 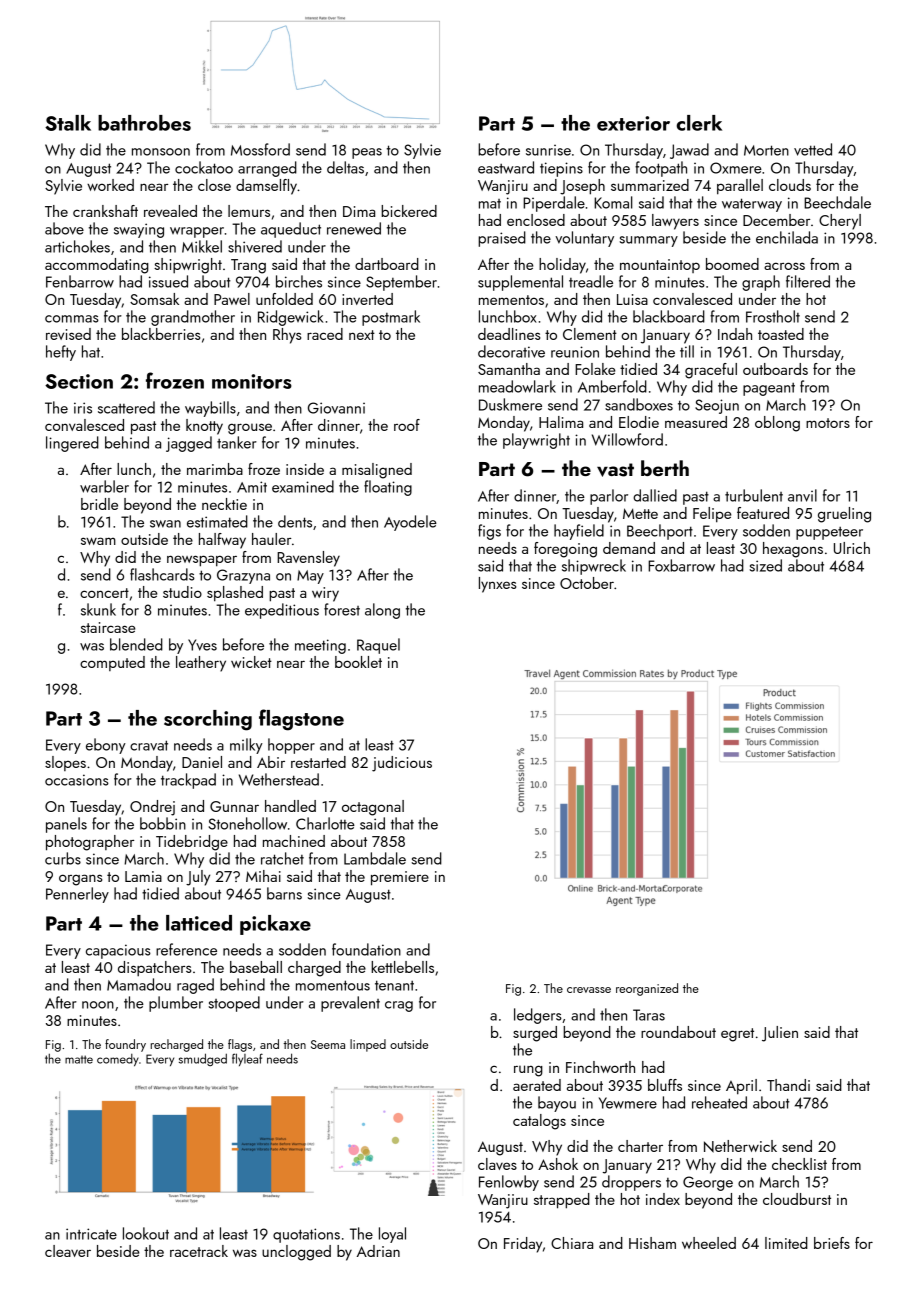 What do you see at coordinates (832, 1243) in the screenshot?
I see `briefs` at bounding box center [832, 1243].
